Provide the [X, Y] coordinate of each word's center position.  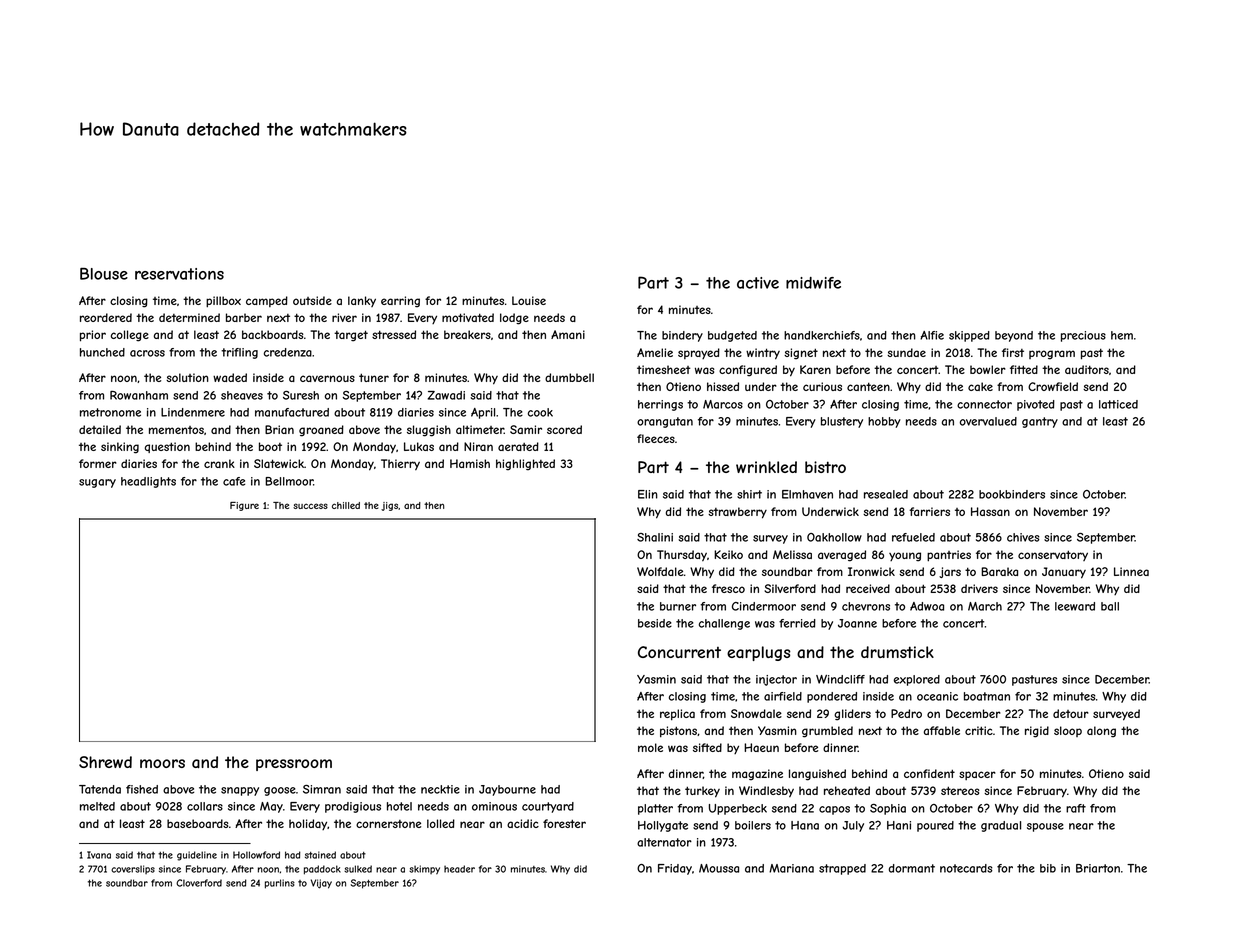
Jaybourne [507, 790]
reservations [179, 274]
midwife [813, 283]
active [758, 283]
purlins [280, 884]
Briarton [1098, 868]
